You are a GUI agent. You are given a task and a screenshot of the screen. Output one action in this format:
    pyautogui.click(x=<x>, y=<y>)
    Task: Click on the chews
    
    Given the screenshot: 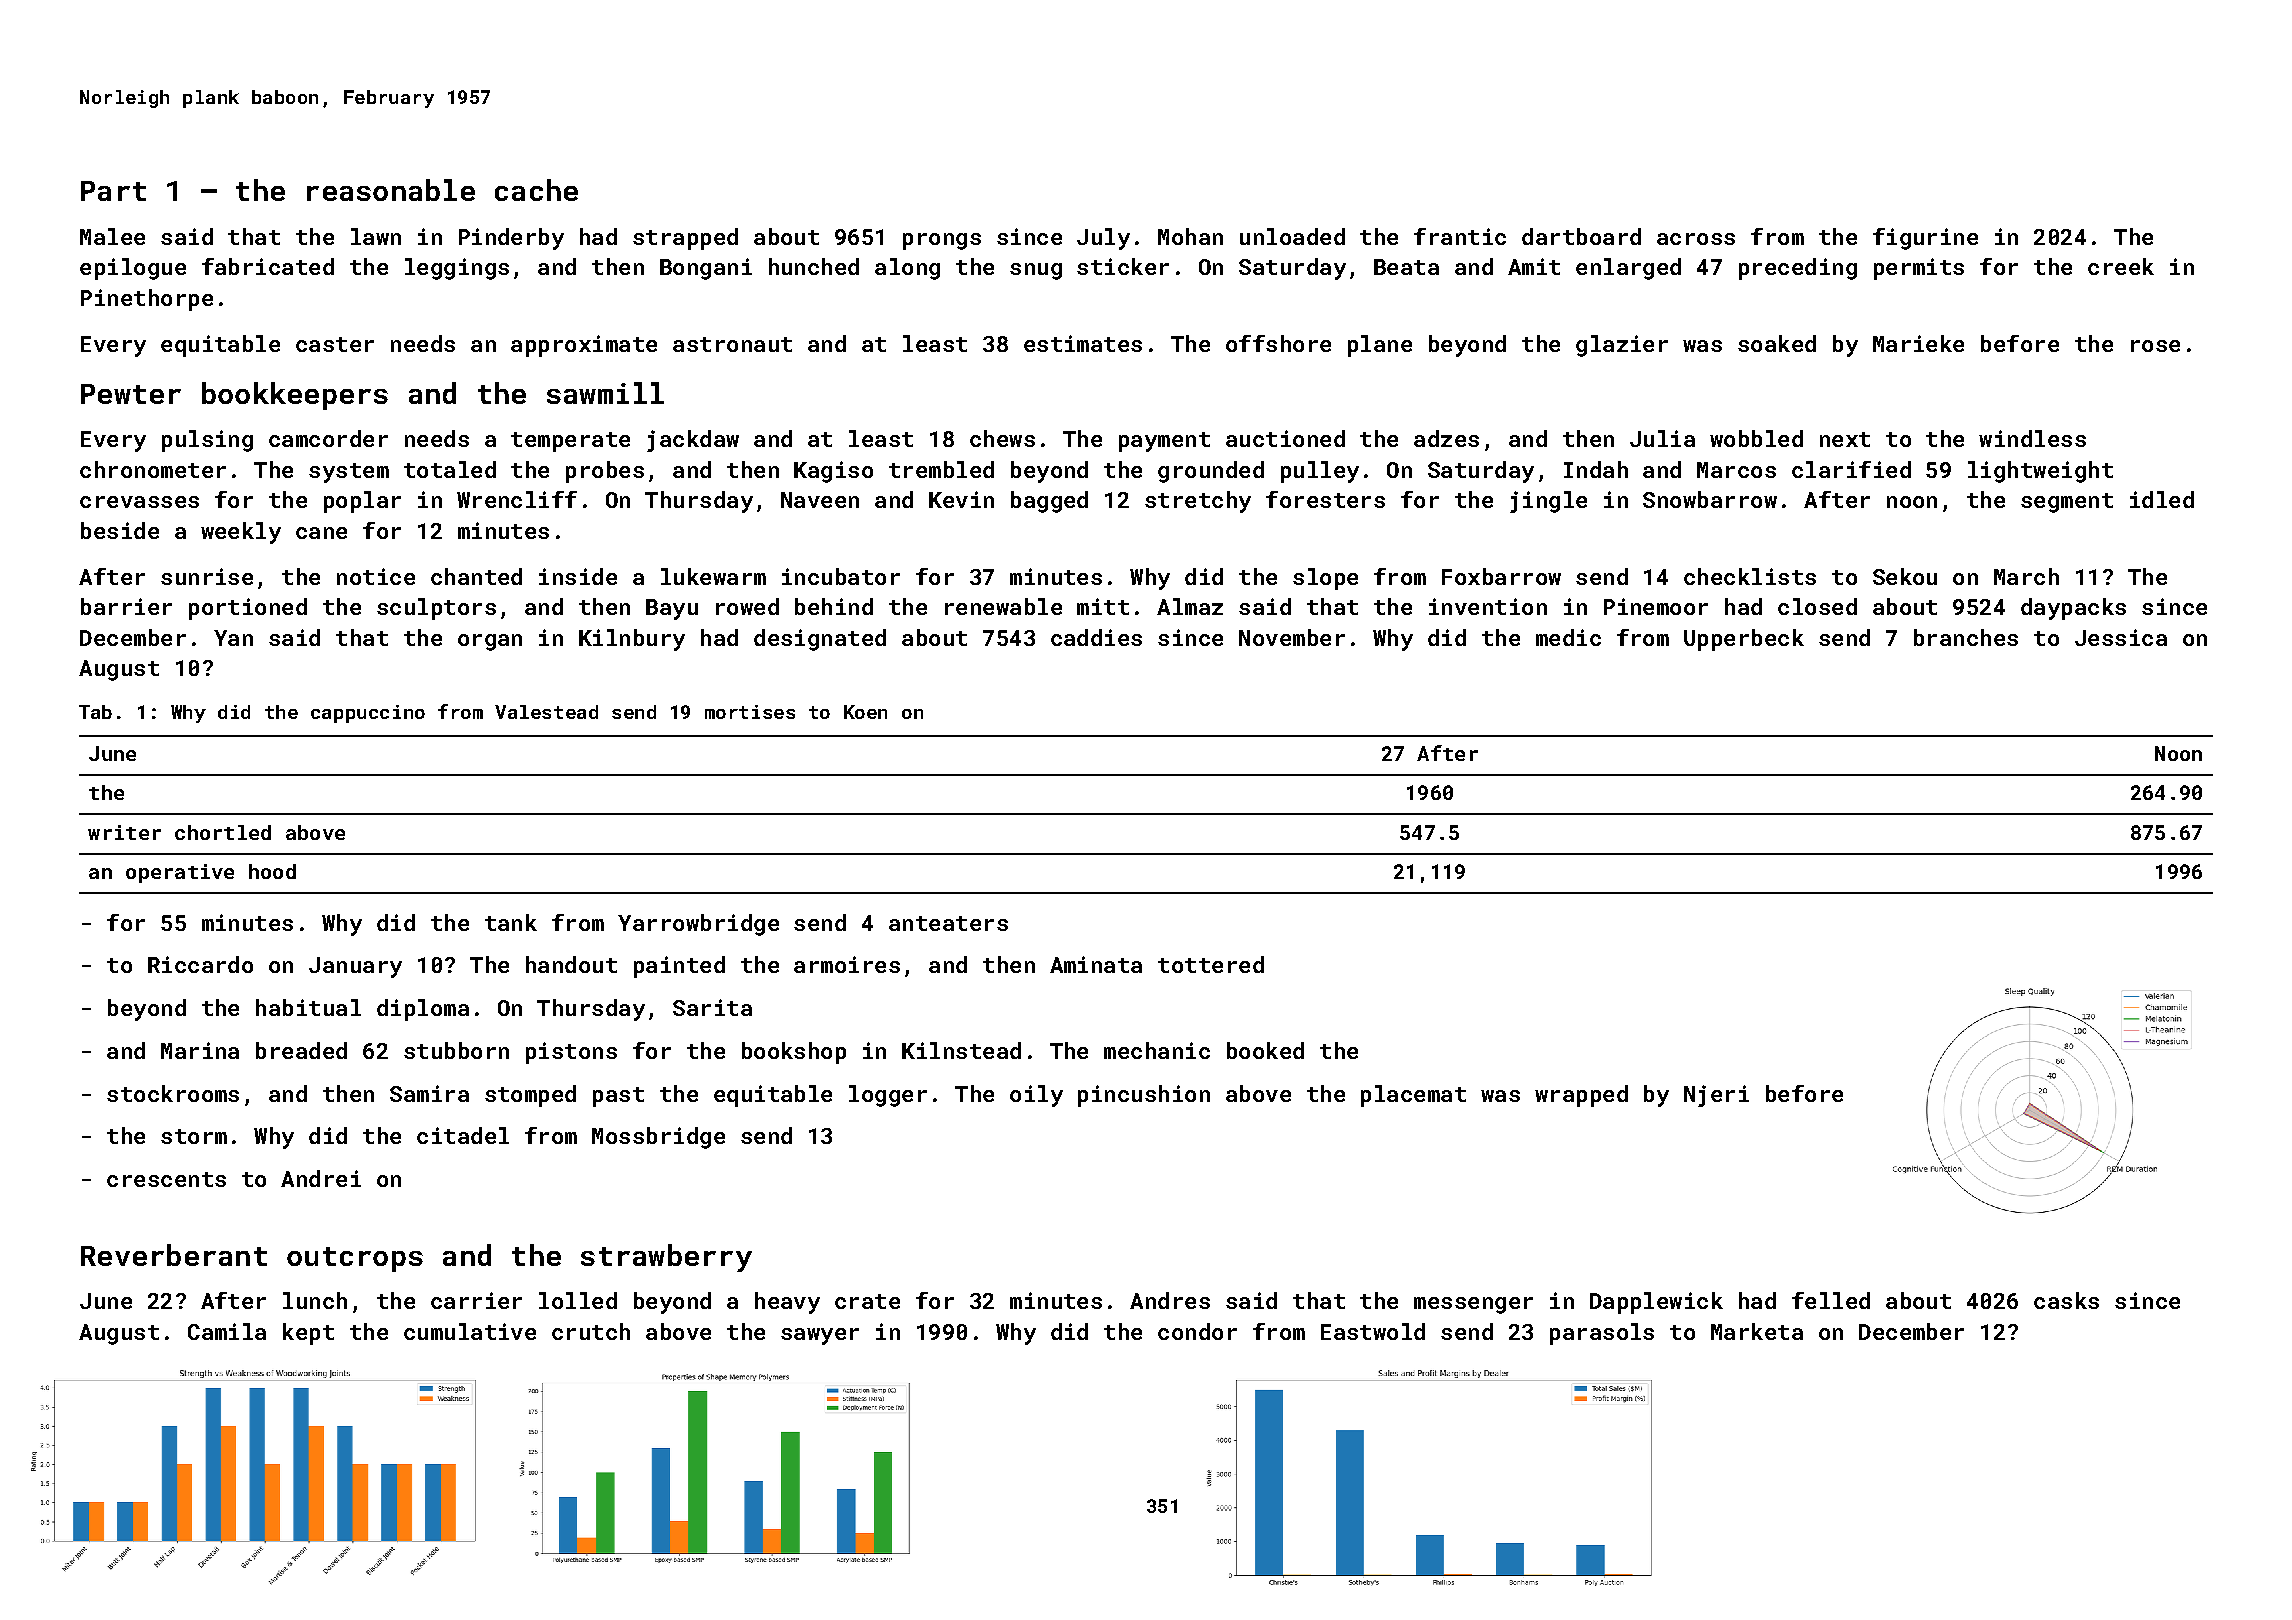 What is the action you would take?
    pyautogui.click(x=1002, y=438)
